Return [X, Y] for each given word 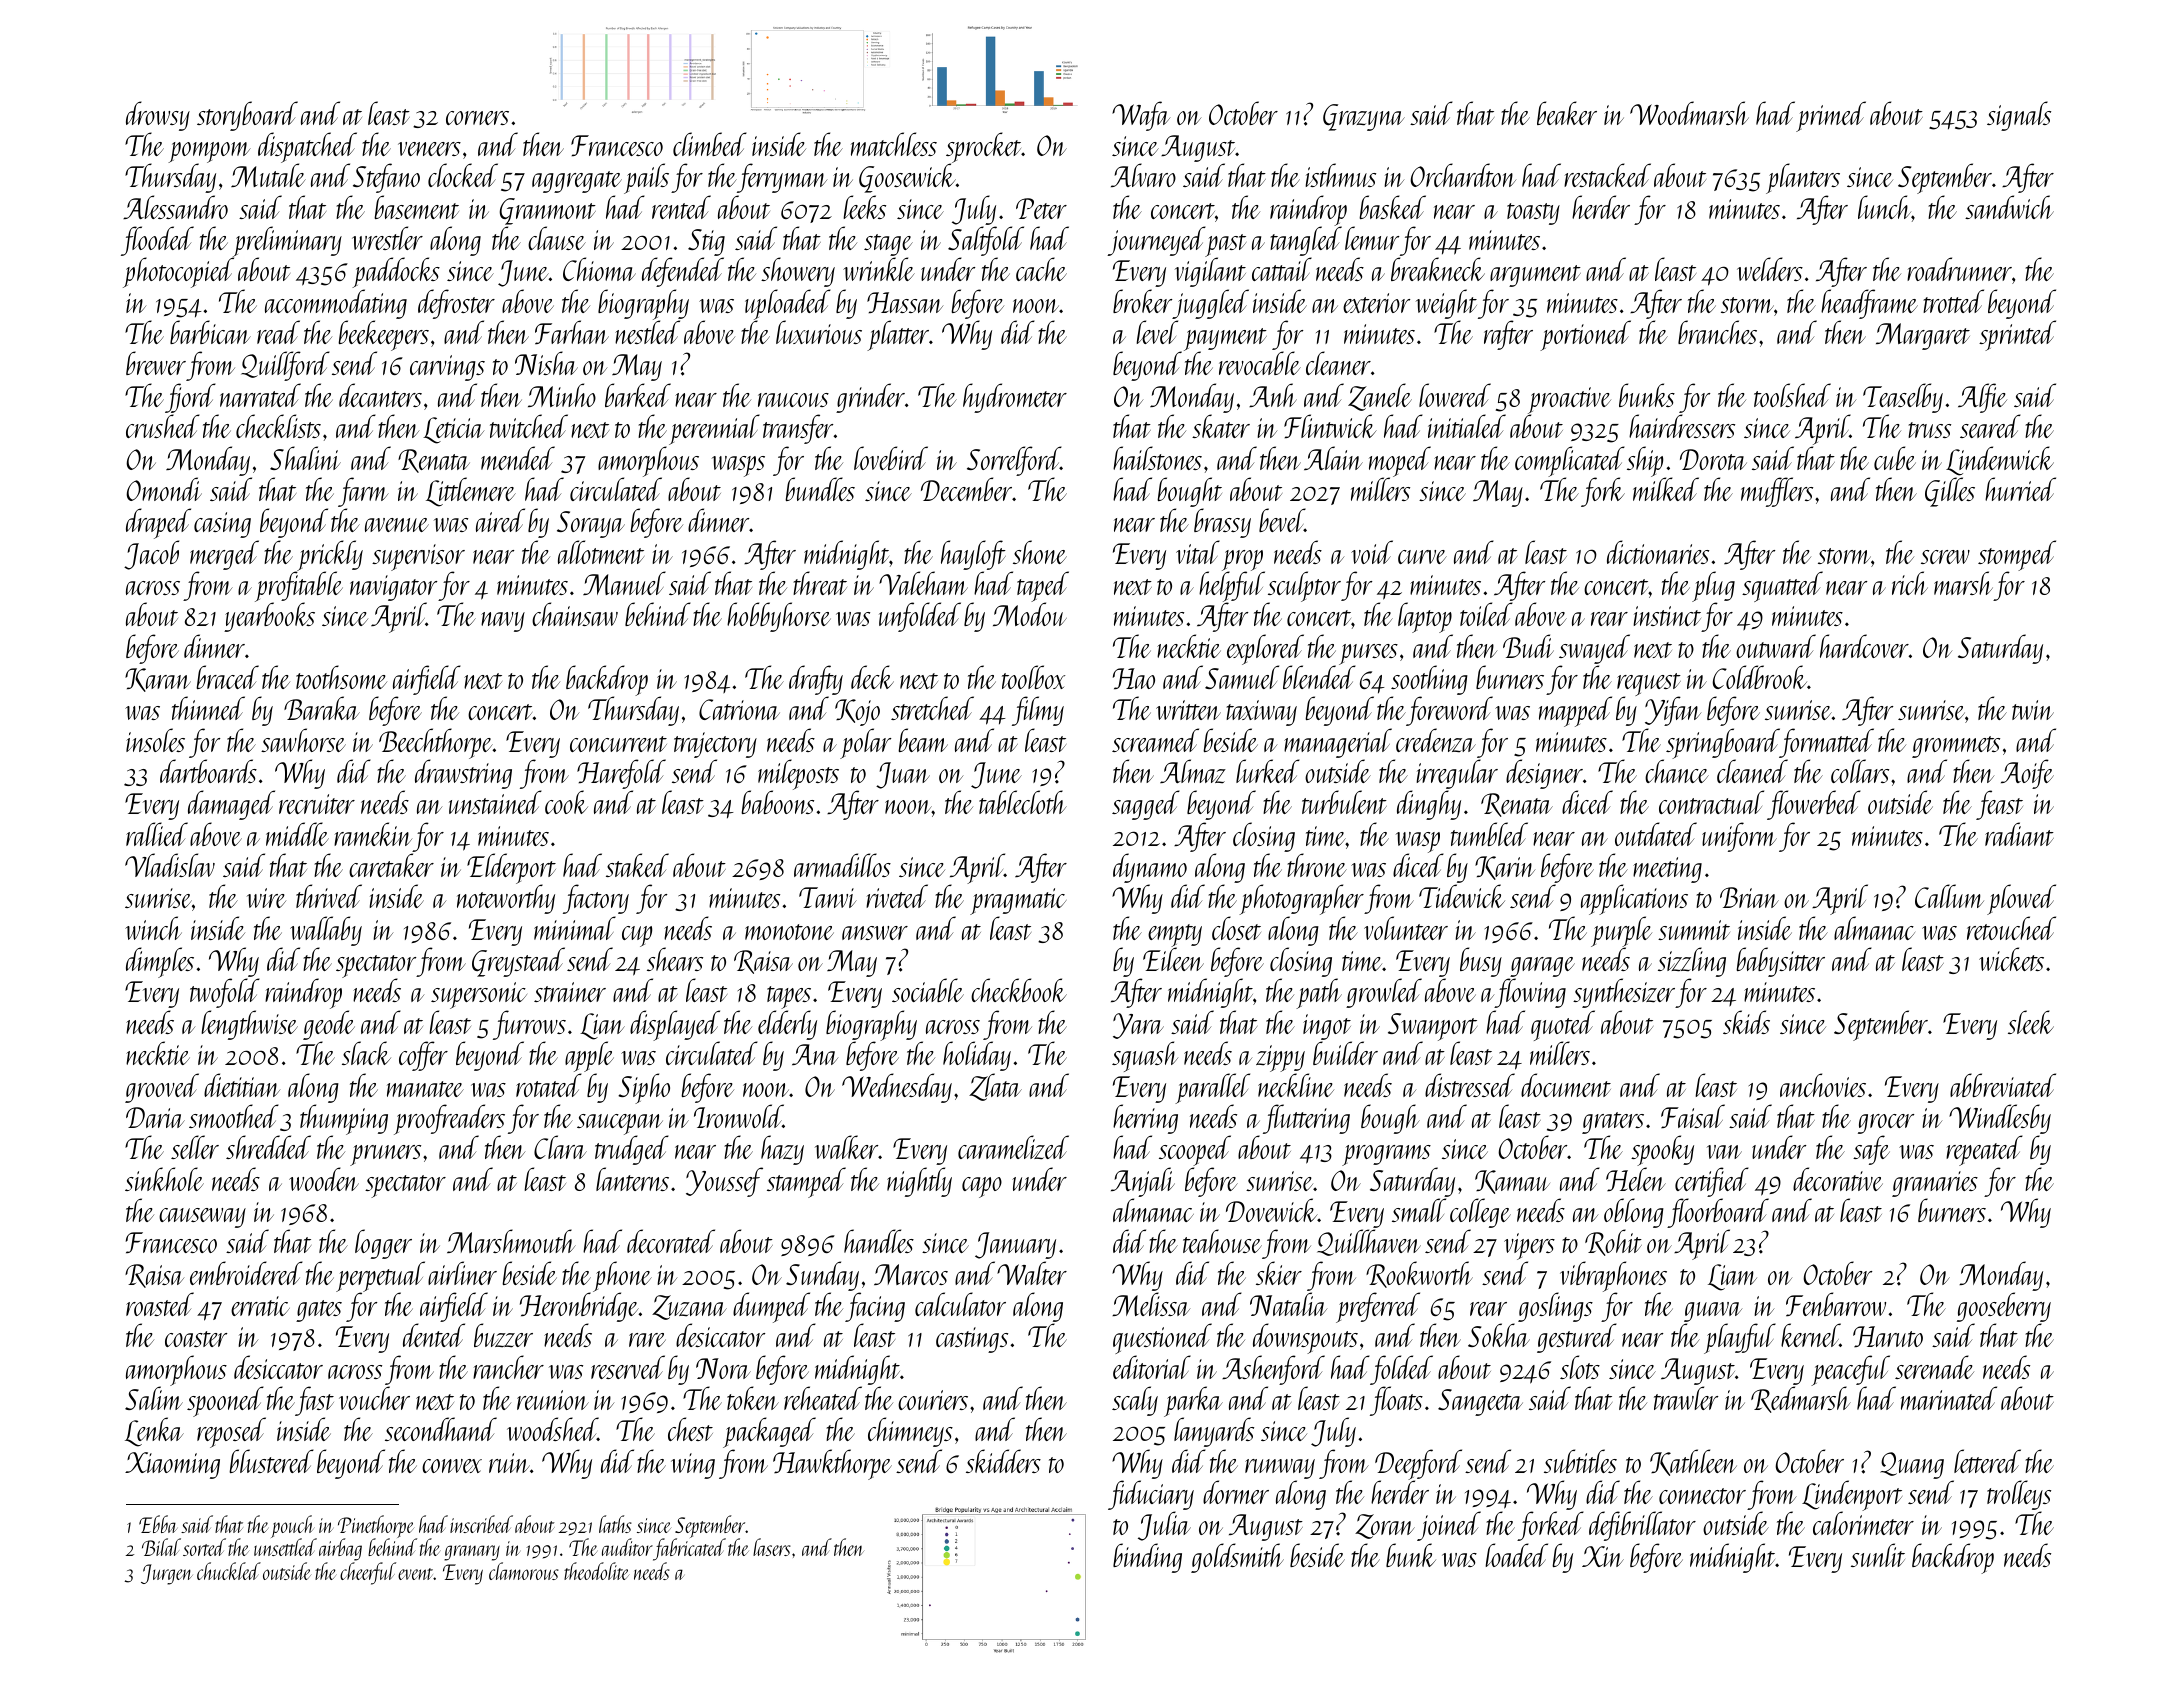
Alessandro [175, 207]
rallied [157, 834]
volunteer [1406, 928]
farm [363, 492]
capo [982, 1187]
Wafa [1141, 116]
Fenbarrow [1836, 1304]
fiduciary [1151, 1495]
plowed [2021, 899]
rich [1910, 583]
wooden [324, 1179]
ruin [509, 1463]
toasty [1533, 214]
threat [820, 583]
